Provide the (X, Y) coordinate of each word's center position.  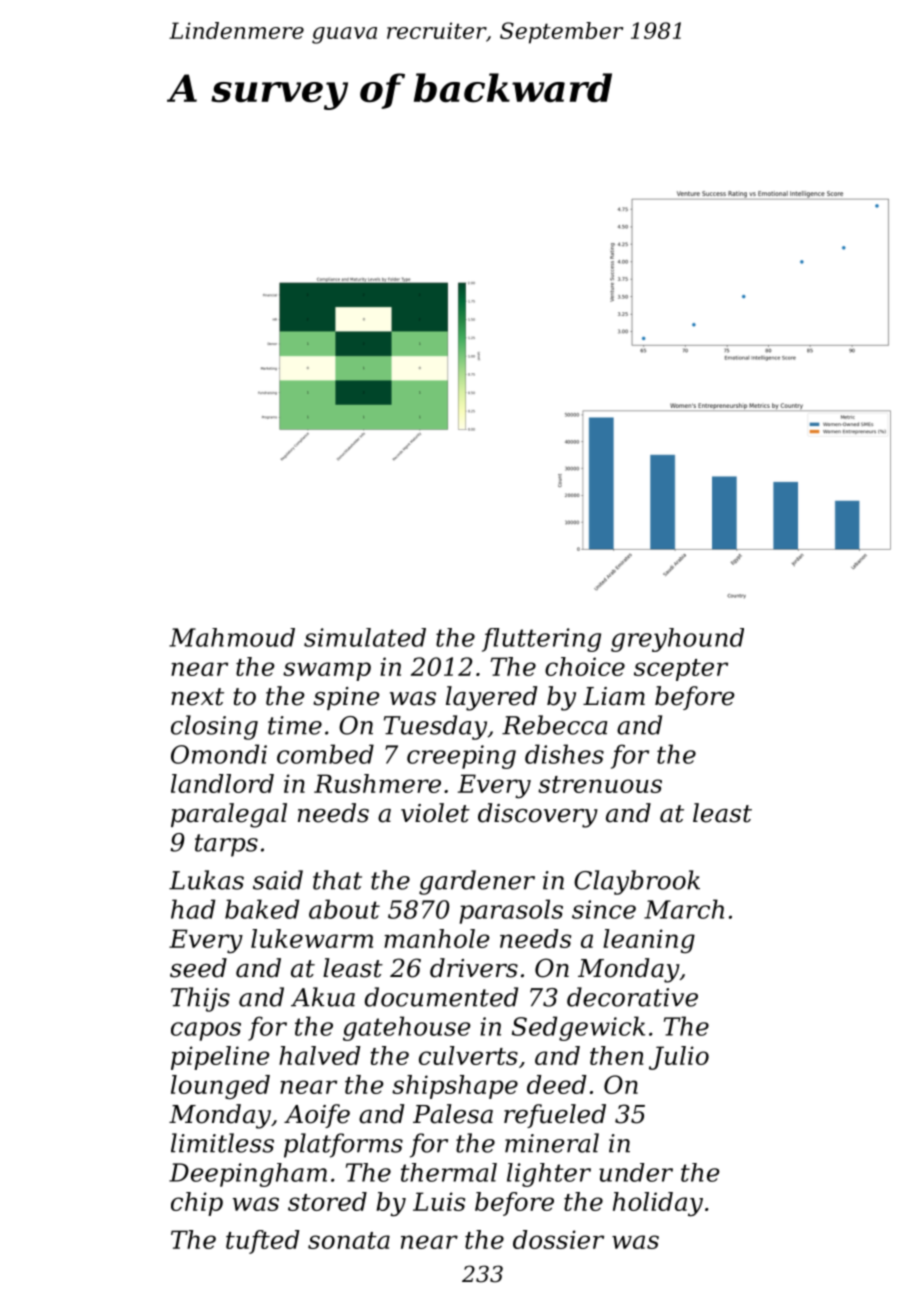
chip (197, 1204)
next (197, 697)
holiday (658, 1204)
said (278, 880)
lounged (220, 1087)
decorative (632, 997)
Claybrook (637, 882)
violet (435, 813)
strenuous (600, 784)
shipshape (455, 1087)
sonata (349, 1240)
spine (346, 698)
